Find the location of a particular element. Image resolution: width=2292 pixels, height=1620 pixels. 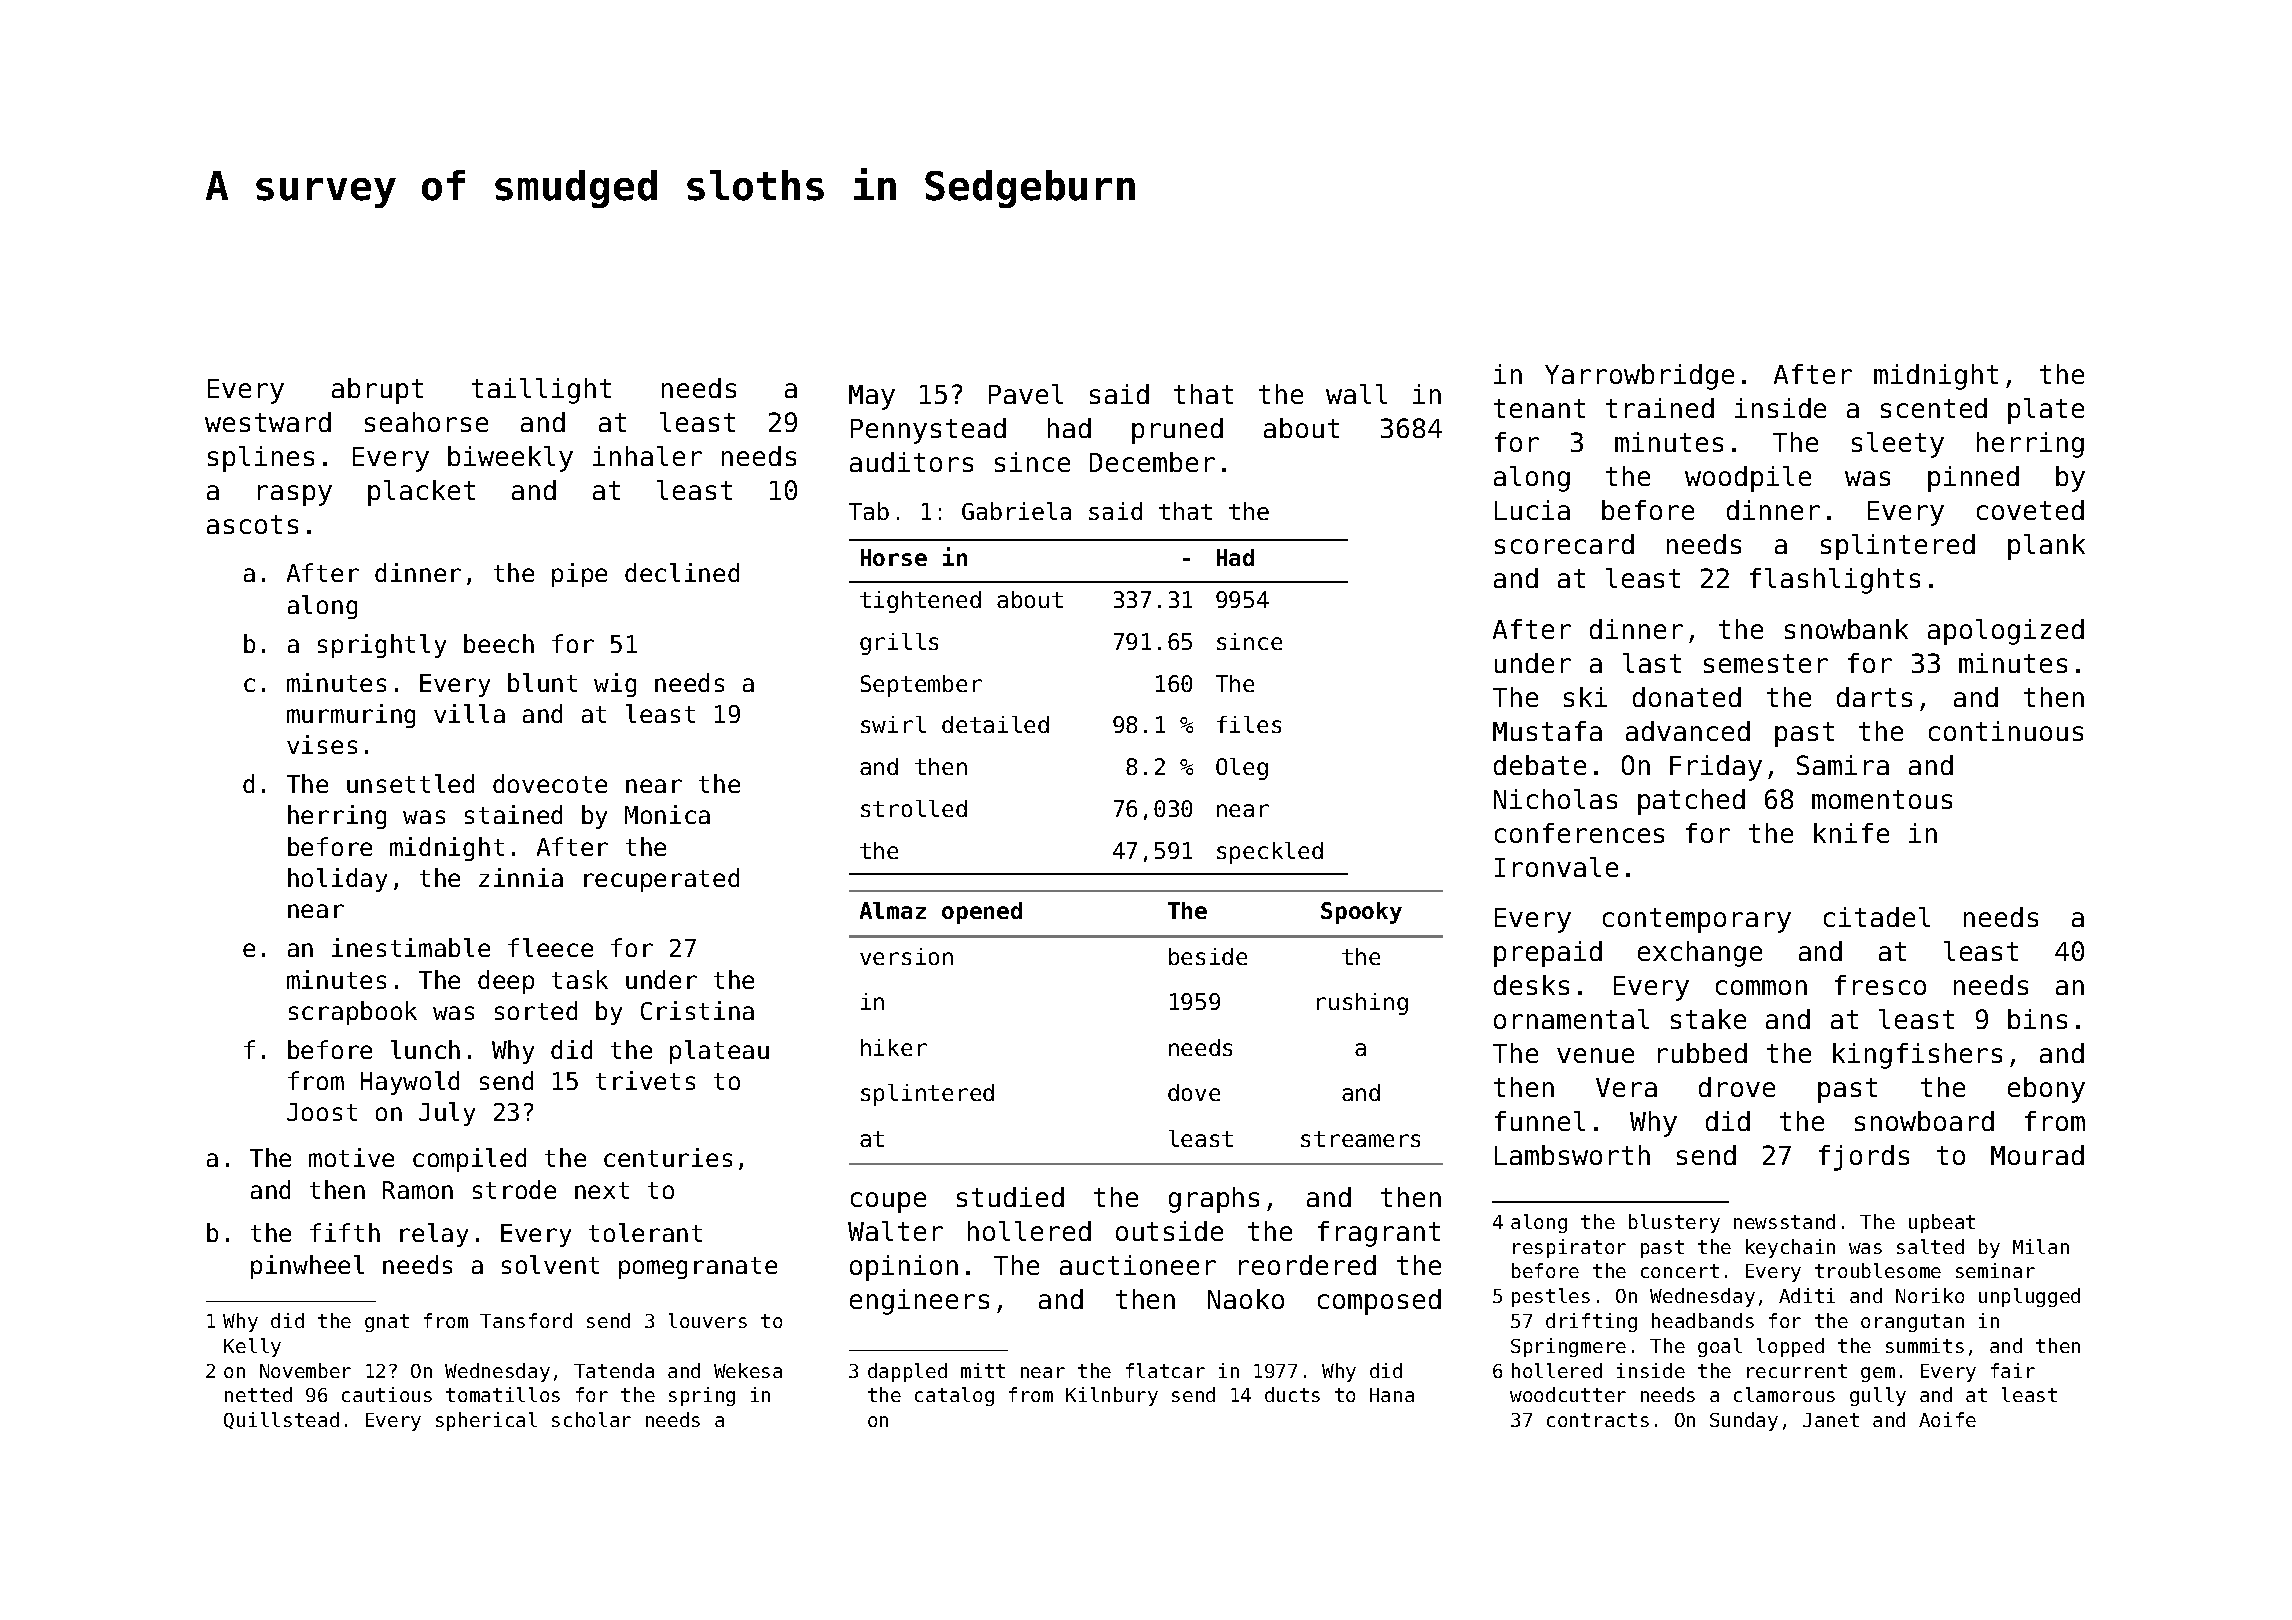

holiday is located at coordinates (337, 880).
